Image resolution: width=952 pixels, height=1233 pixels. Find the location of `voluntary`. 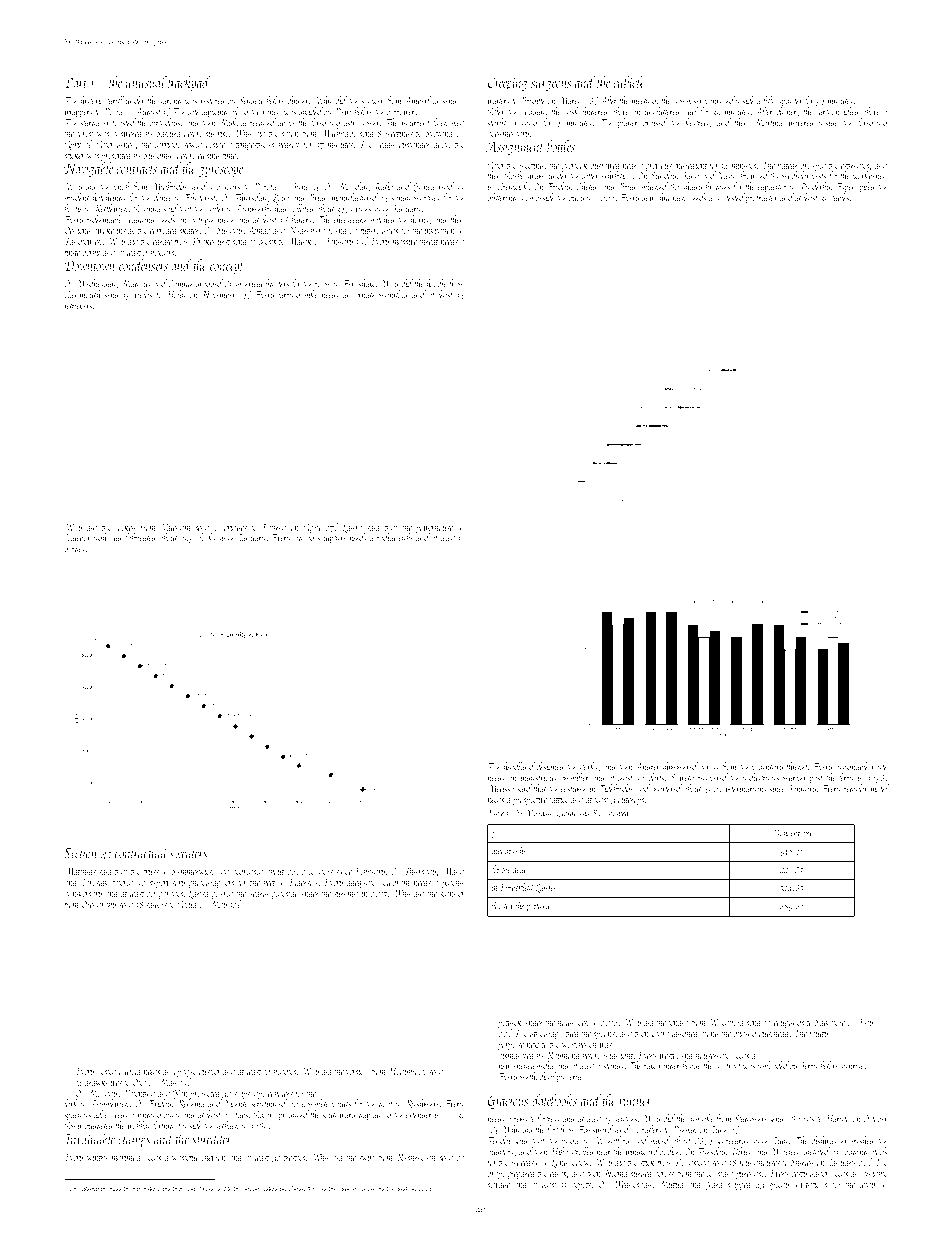

voluntary is located at coordinates (767, 767).
